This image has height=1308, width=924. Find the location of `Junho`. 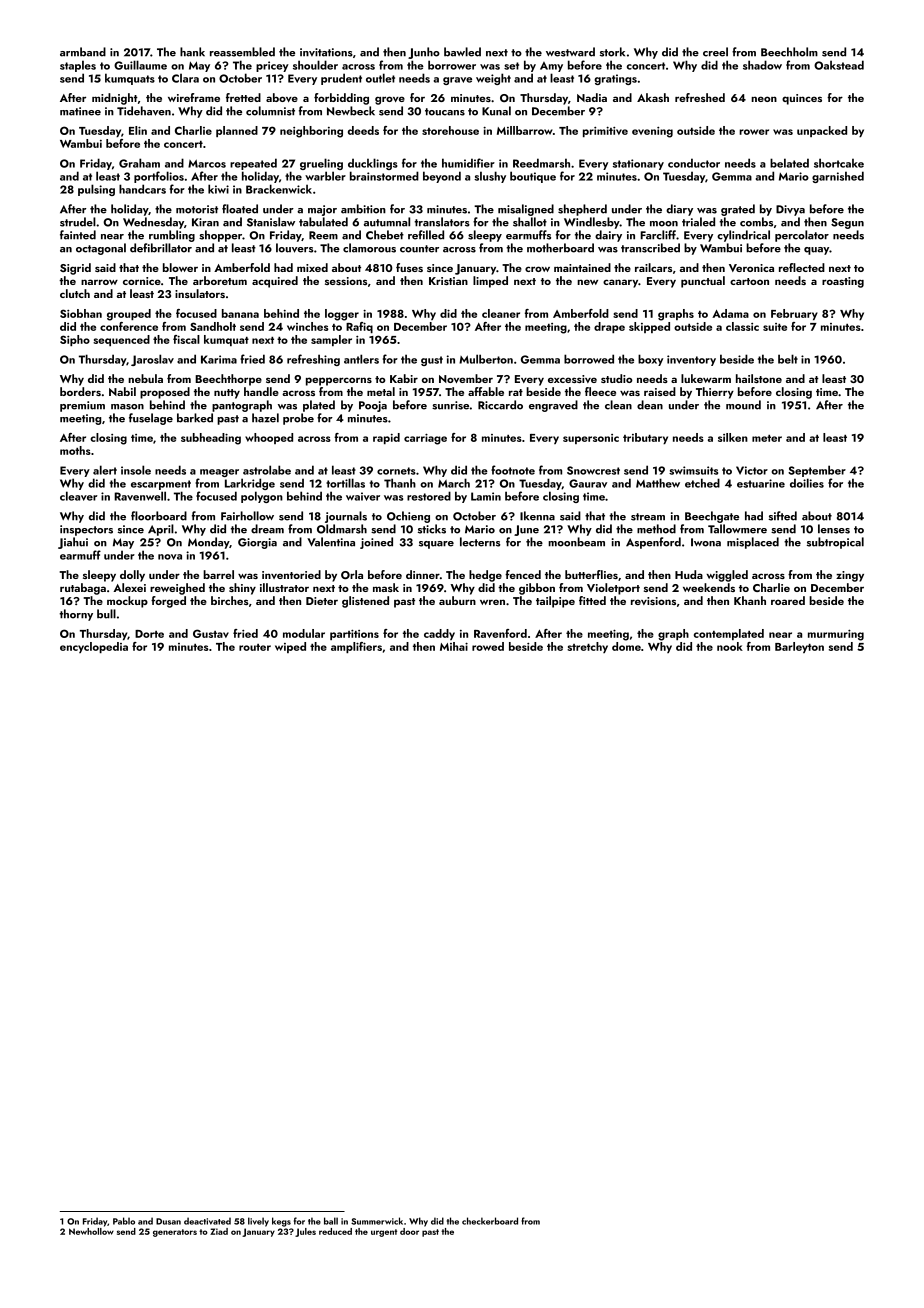

Junho is located at coordinates (424, 53).
